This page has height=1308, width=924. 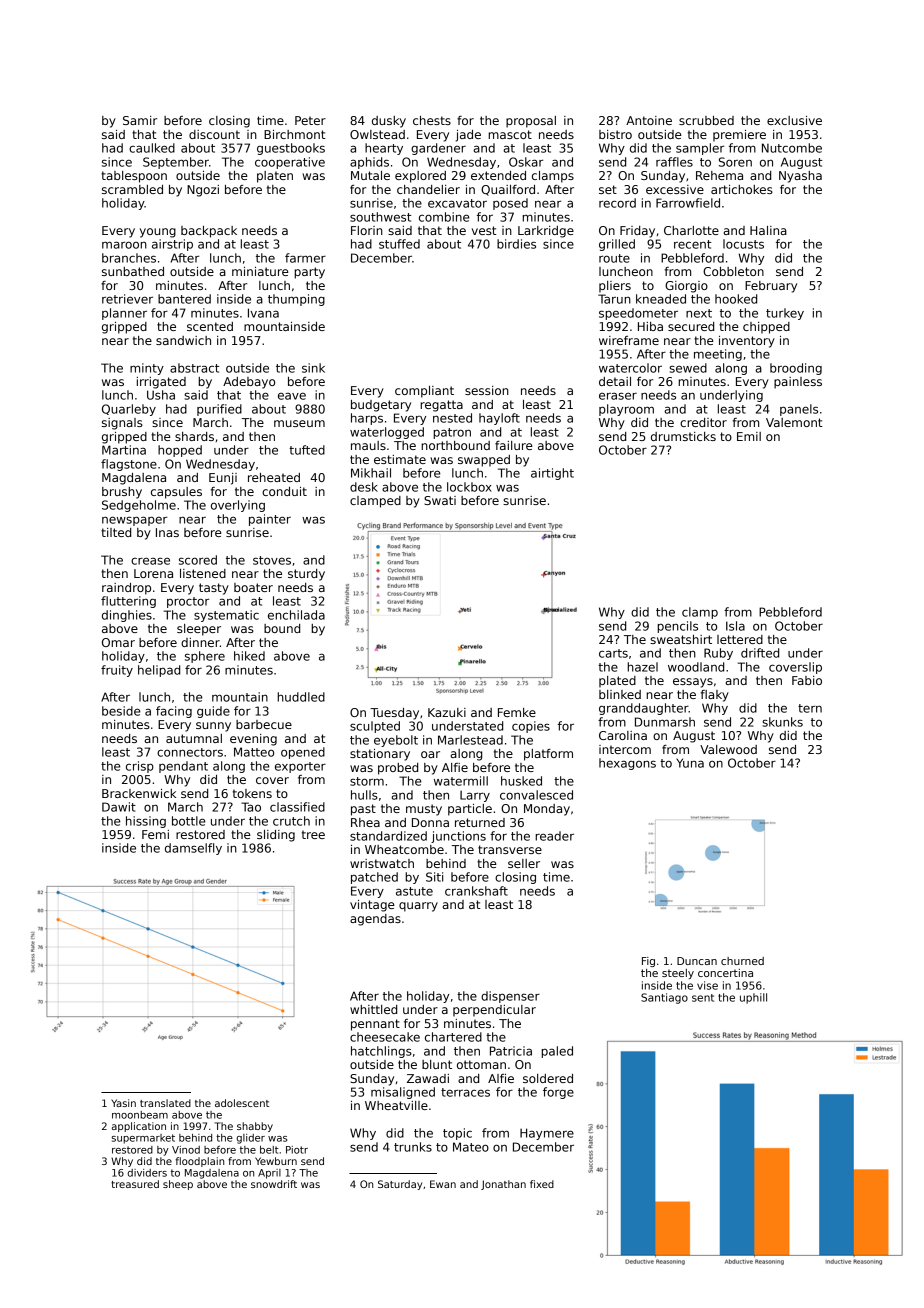 I want to click on scented, so click(x=210, y=326).
